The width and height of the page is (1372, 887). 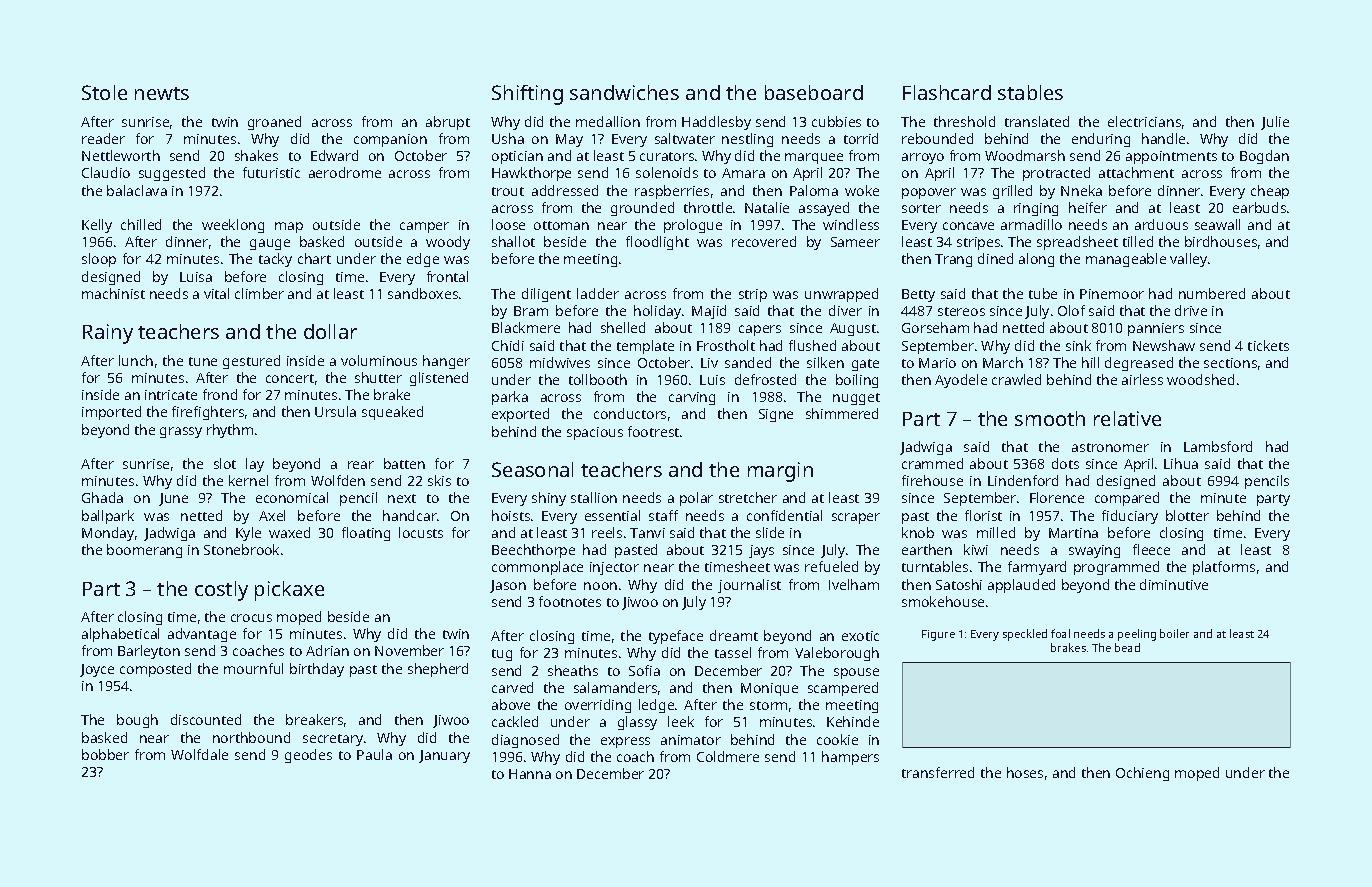 I want to click on baseboard, so click(x=814, y=92).
